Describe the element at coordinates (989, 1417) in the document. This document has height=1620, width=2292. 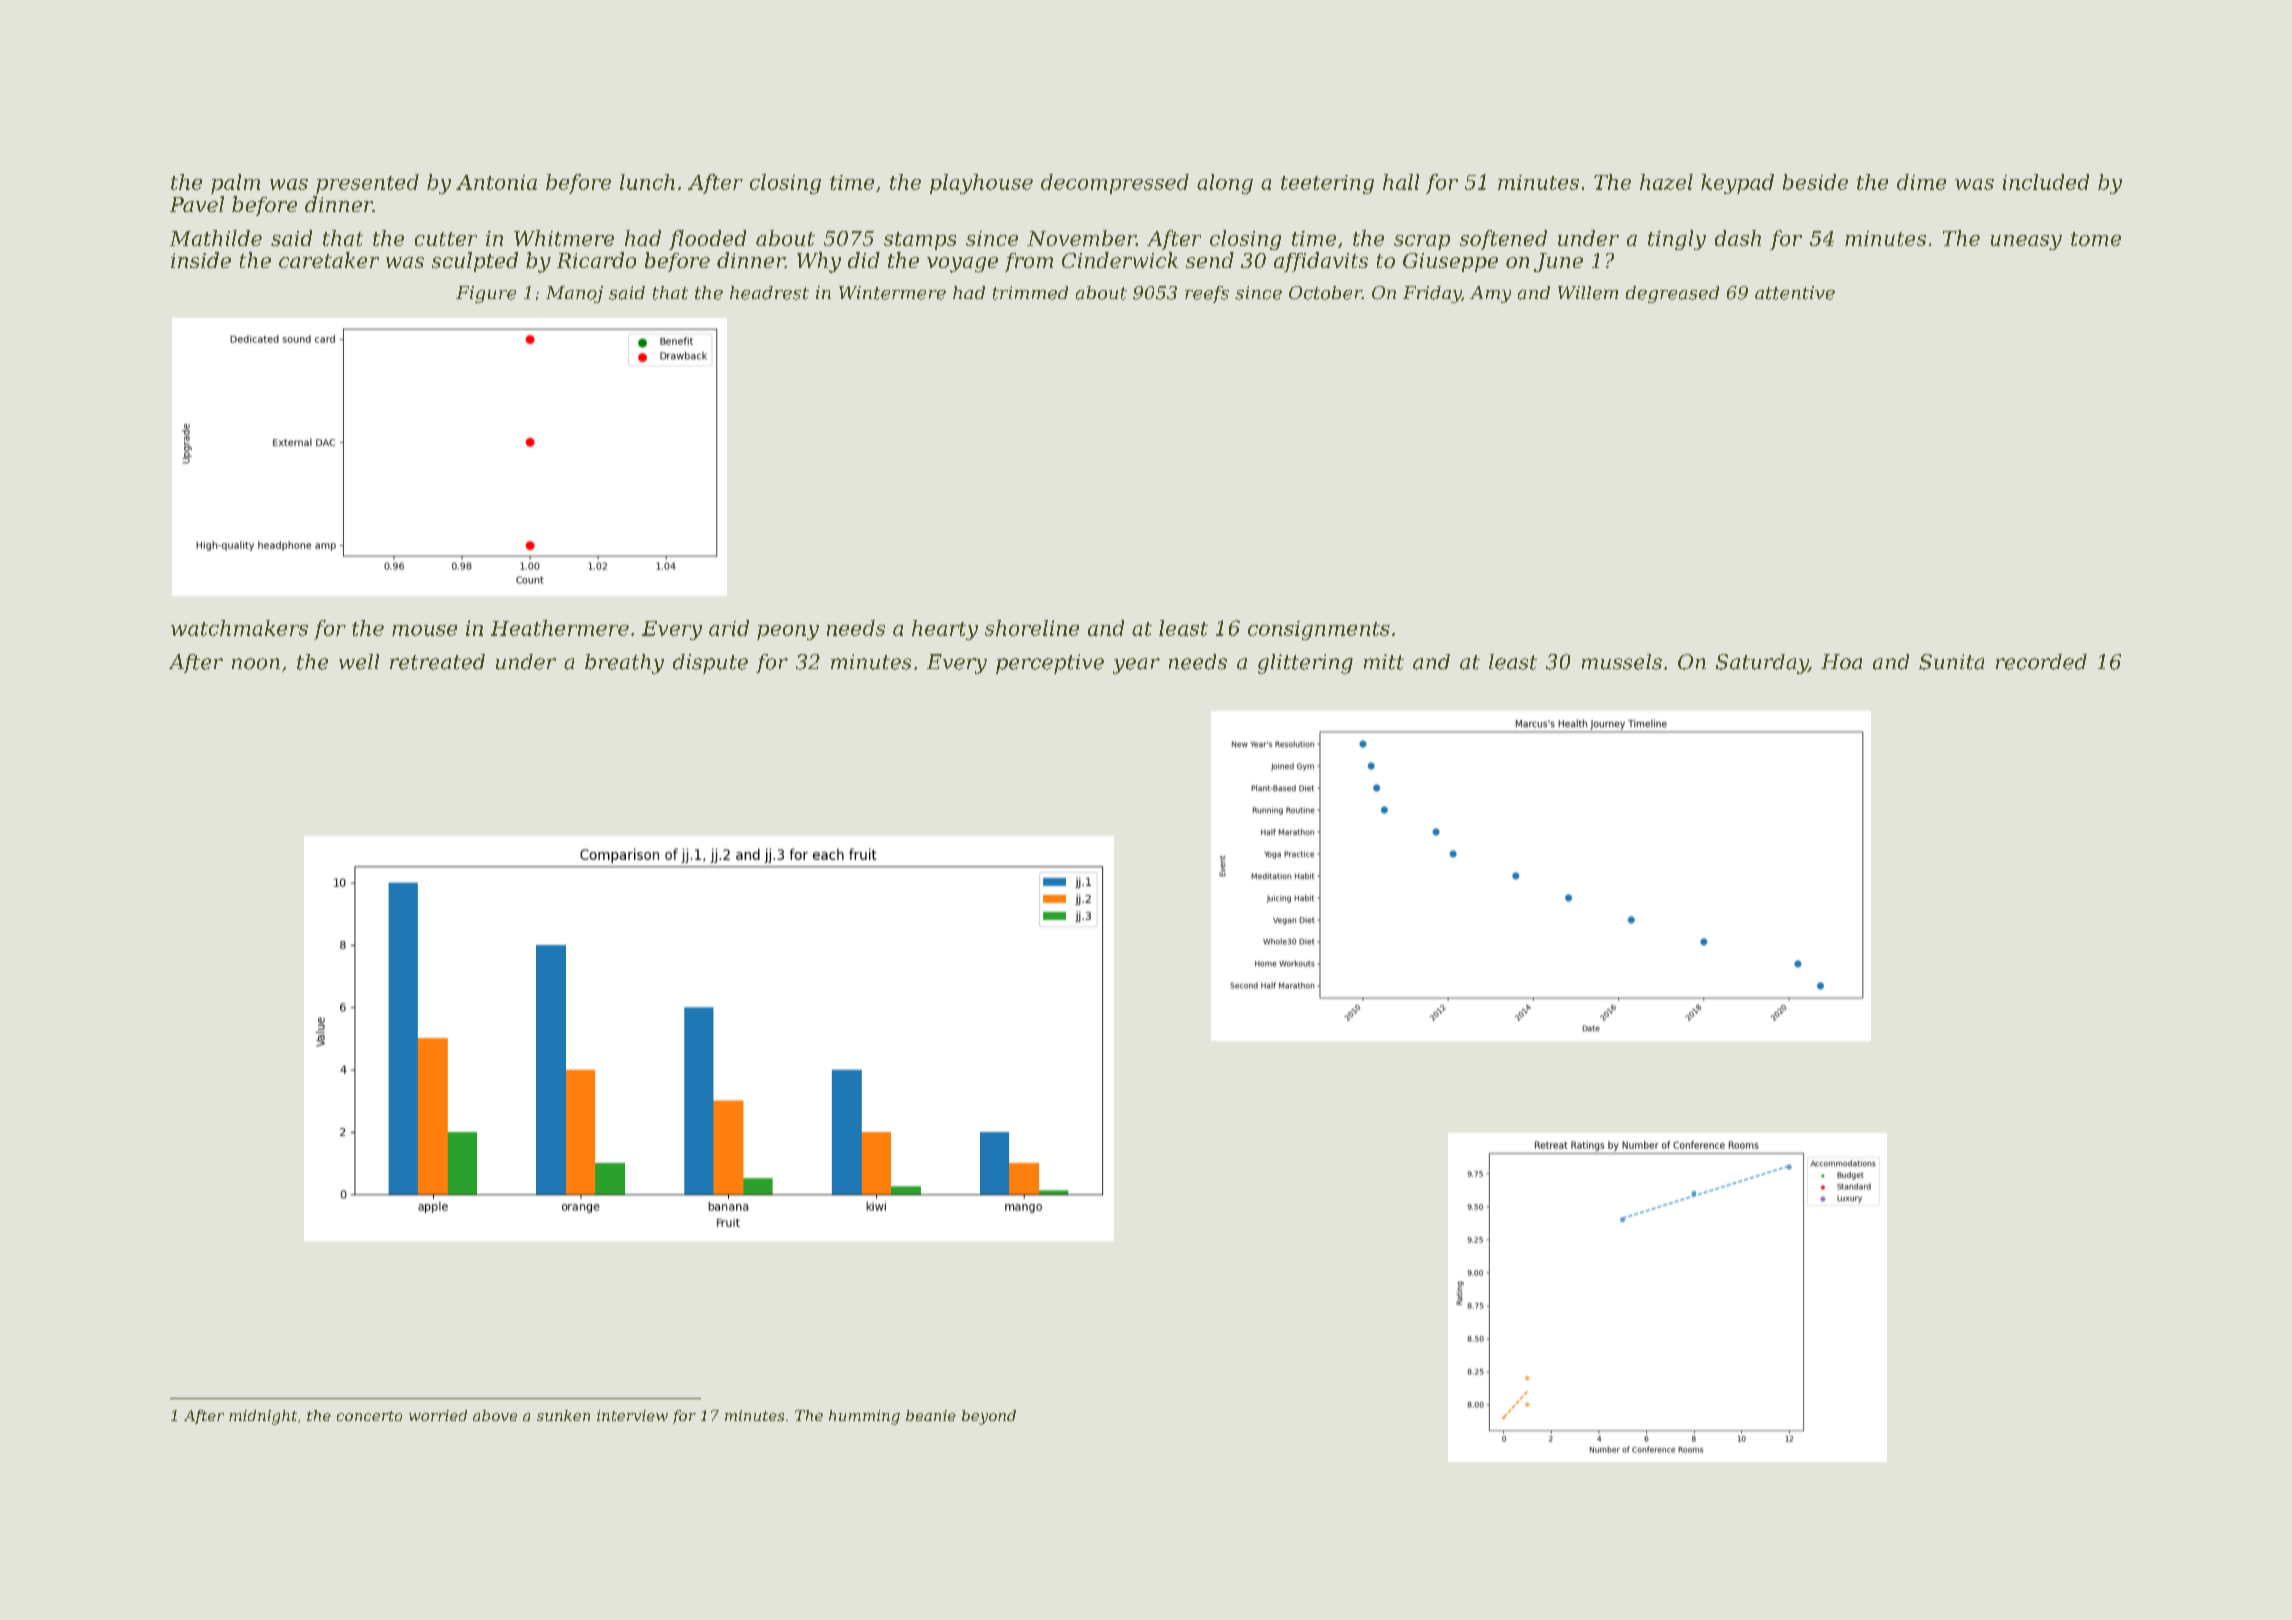
I see `beyond` at that location.
